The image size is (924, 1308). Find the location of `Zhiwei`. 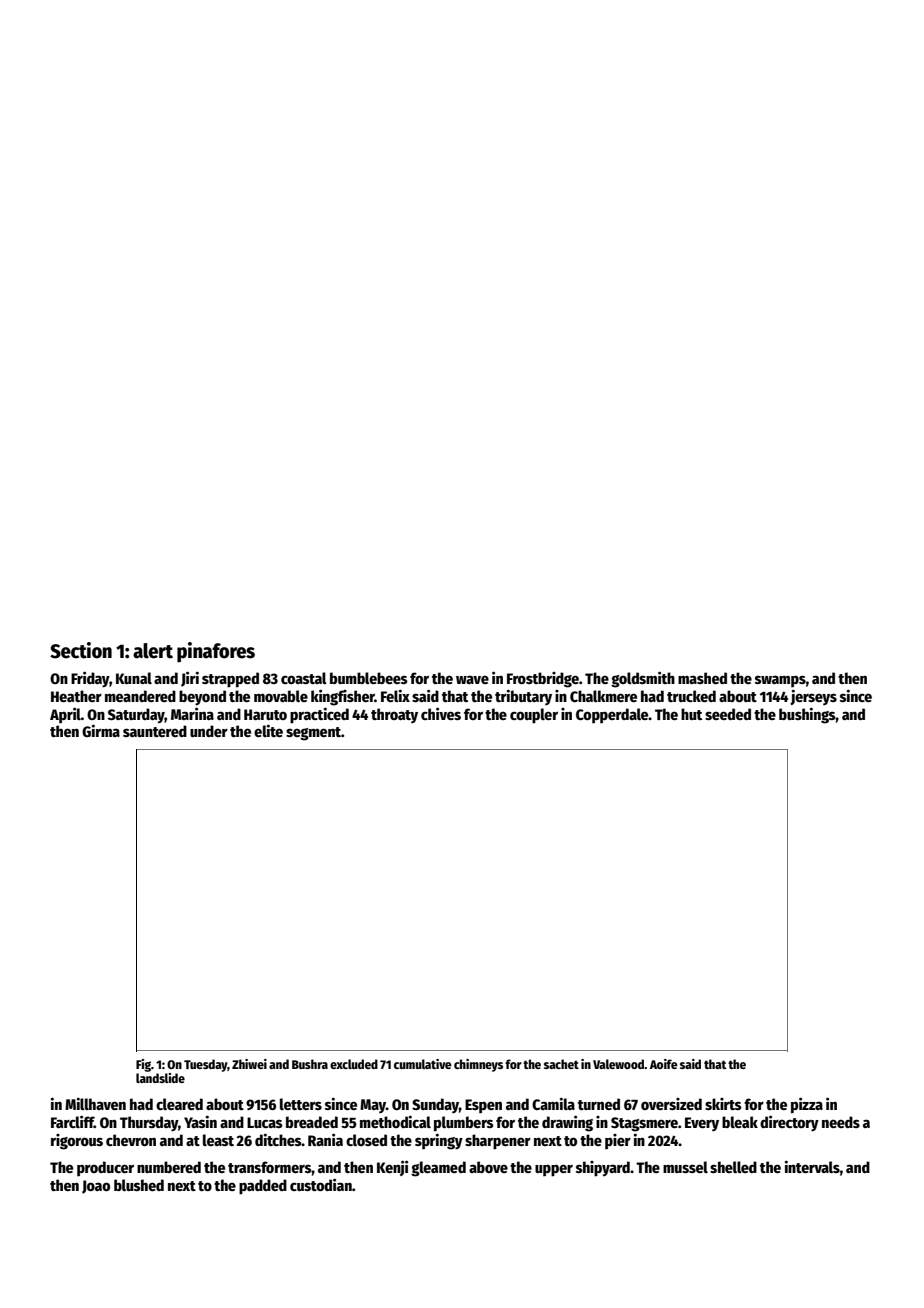

Zhiwei is located at coordinates (249, 1064).
